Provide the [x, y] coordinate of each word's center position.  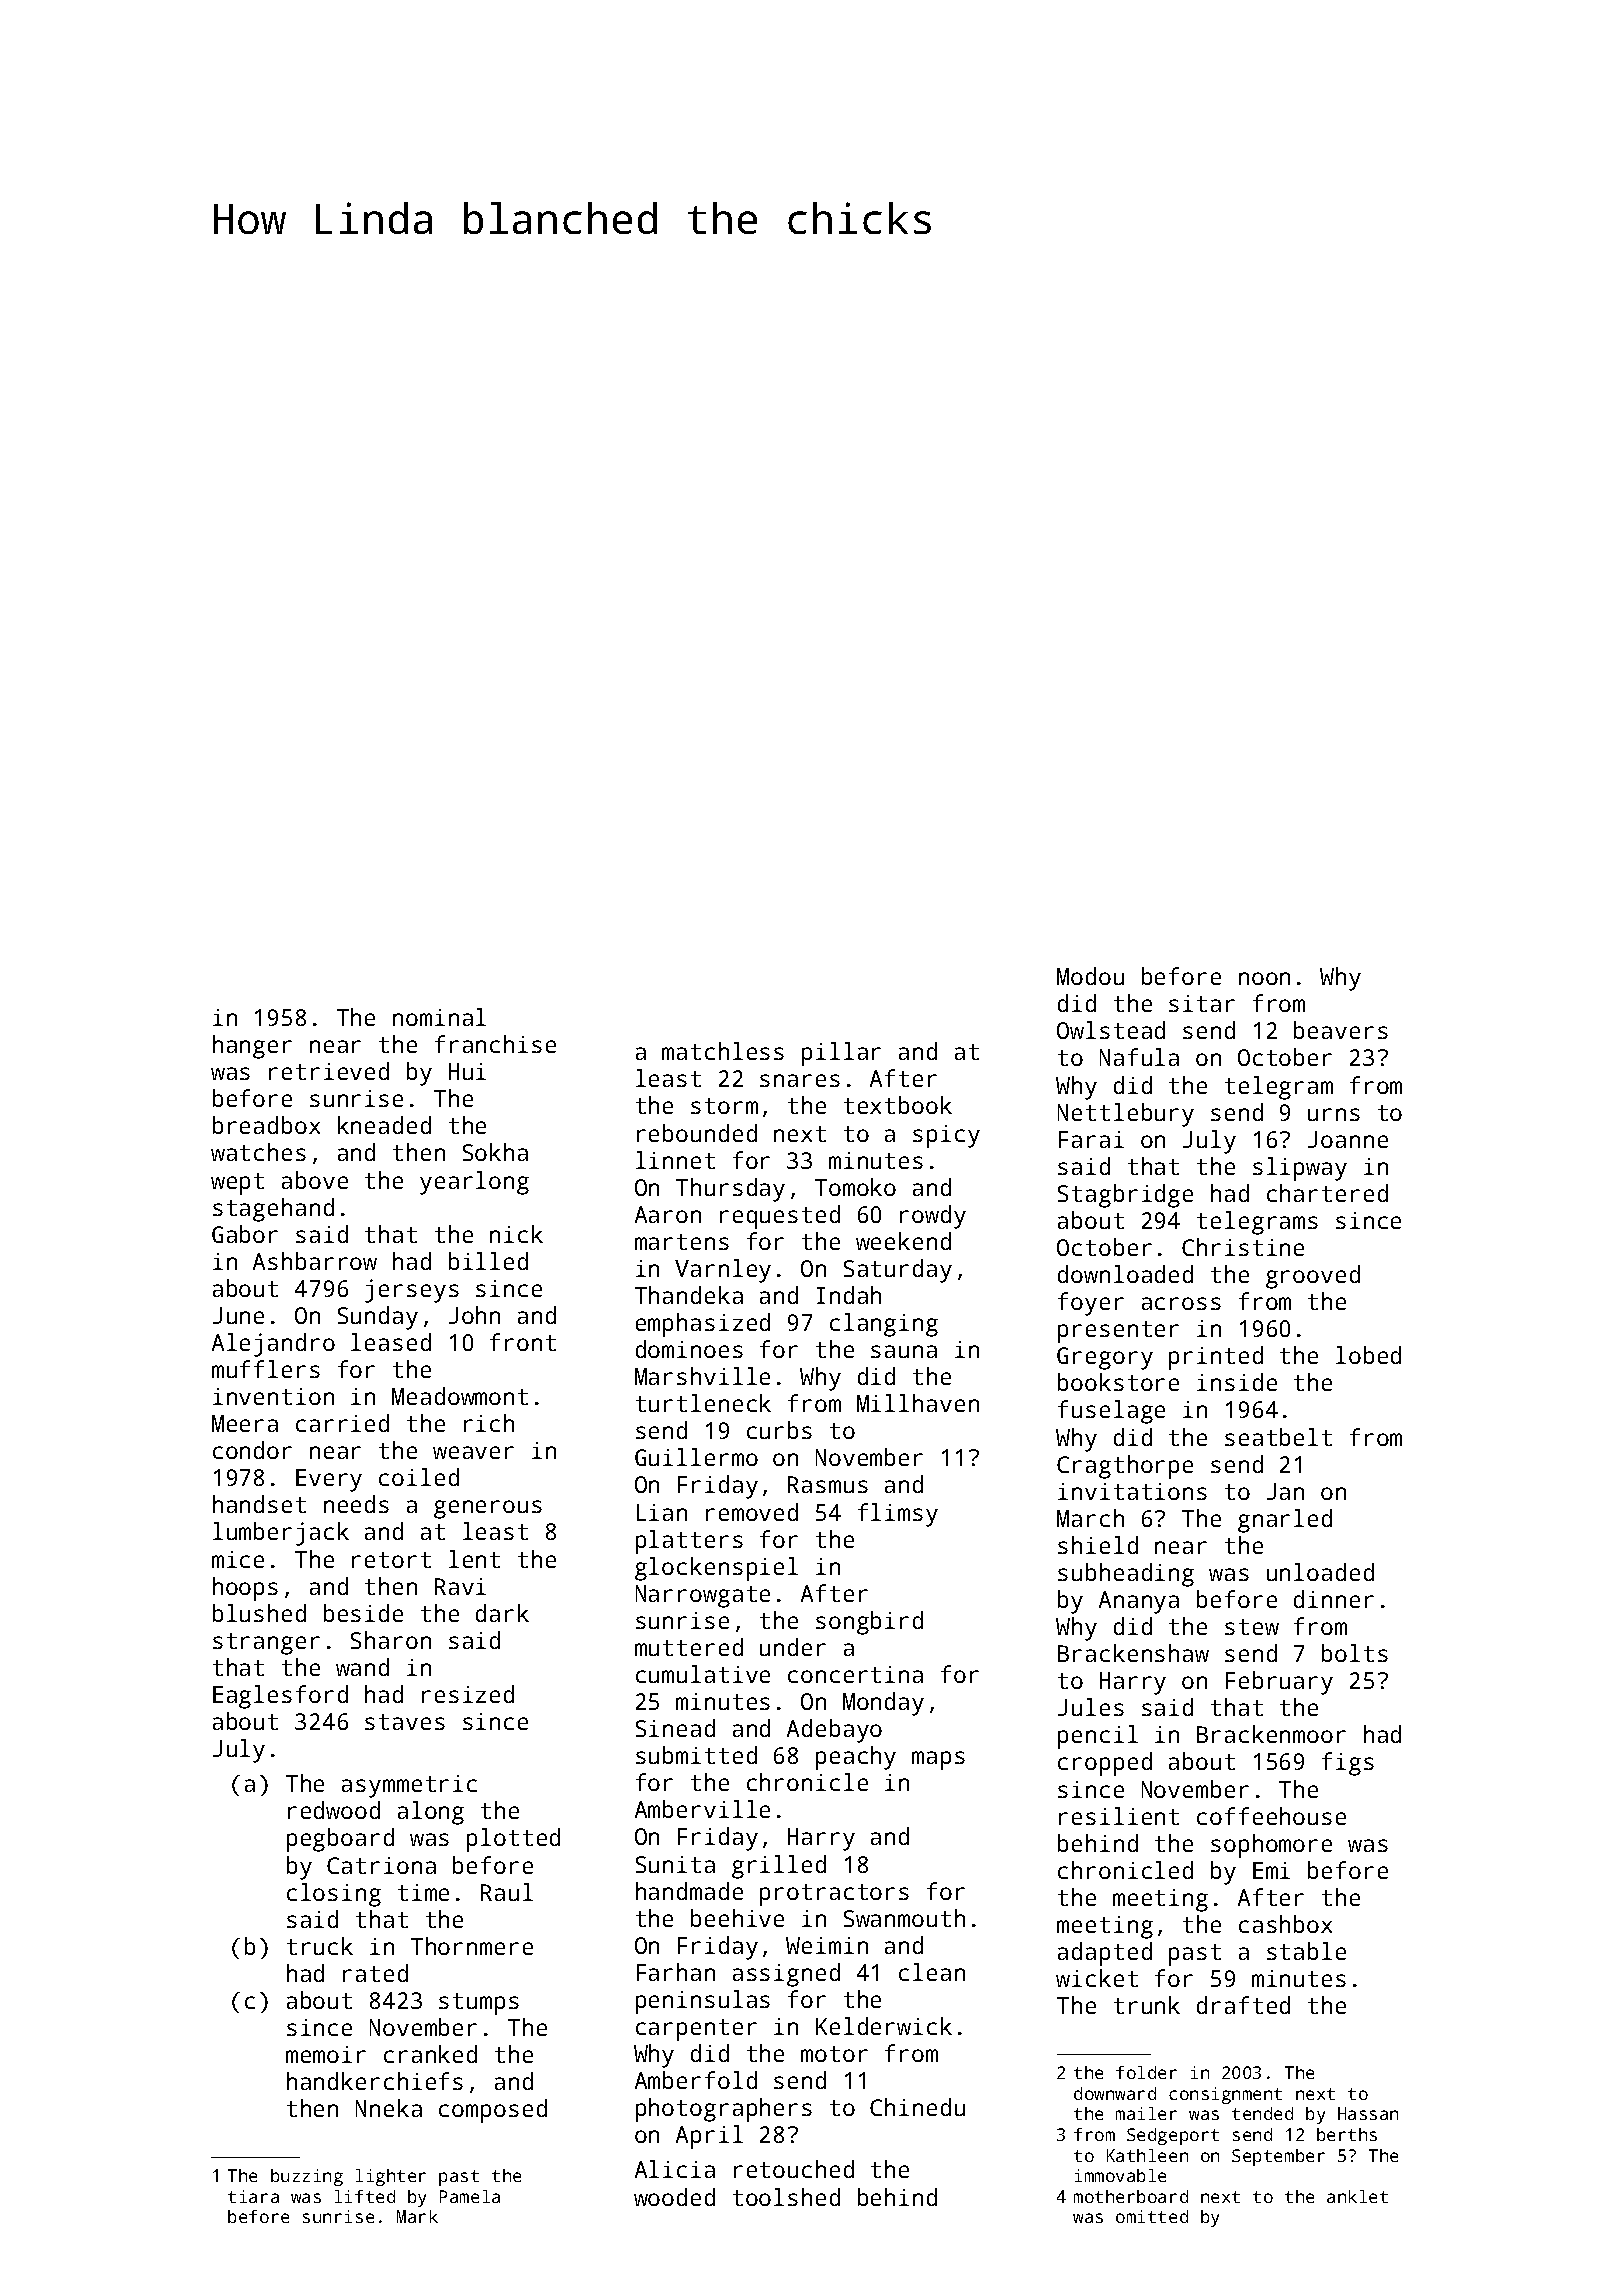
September [1278, 2157]
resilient [1119, 1816]
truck [320, 1946]
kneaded [384, 1125]
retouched [794, 2169]
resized [468, 1694]
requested [780, 1217]
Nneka [389, 2108]
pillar [841, 1054]
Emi [1271, 1870]
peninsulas [703, 2002]
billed [488, 1261]
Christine [1243, 1247]
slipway [1300, 1169]
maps [938, 1760]
